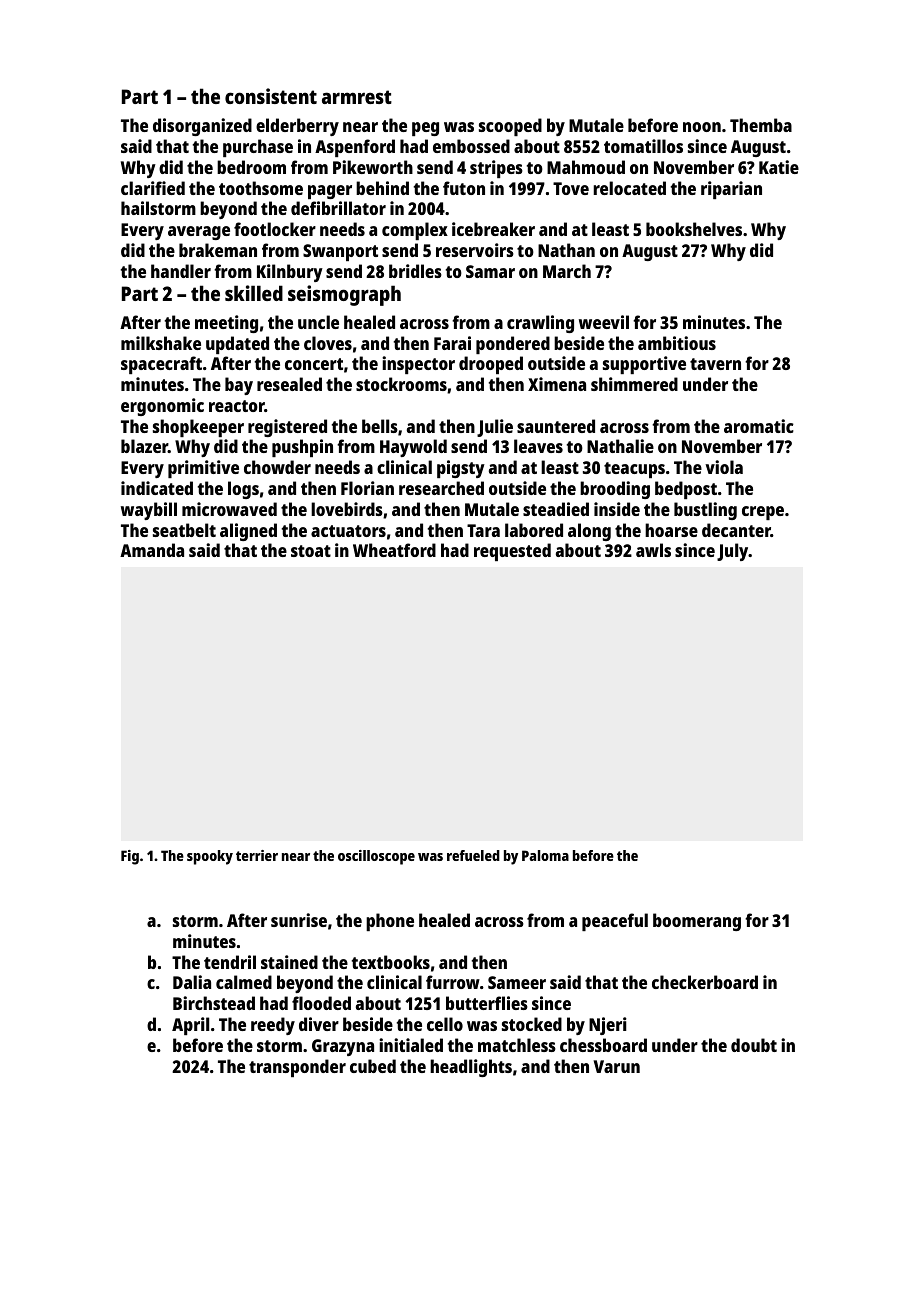 The width and height of the screenshot is (924, 1311). I want to click on Wheatford, so click(394, 550).
